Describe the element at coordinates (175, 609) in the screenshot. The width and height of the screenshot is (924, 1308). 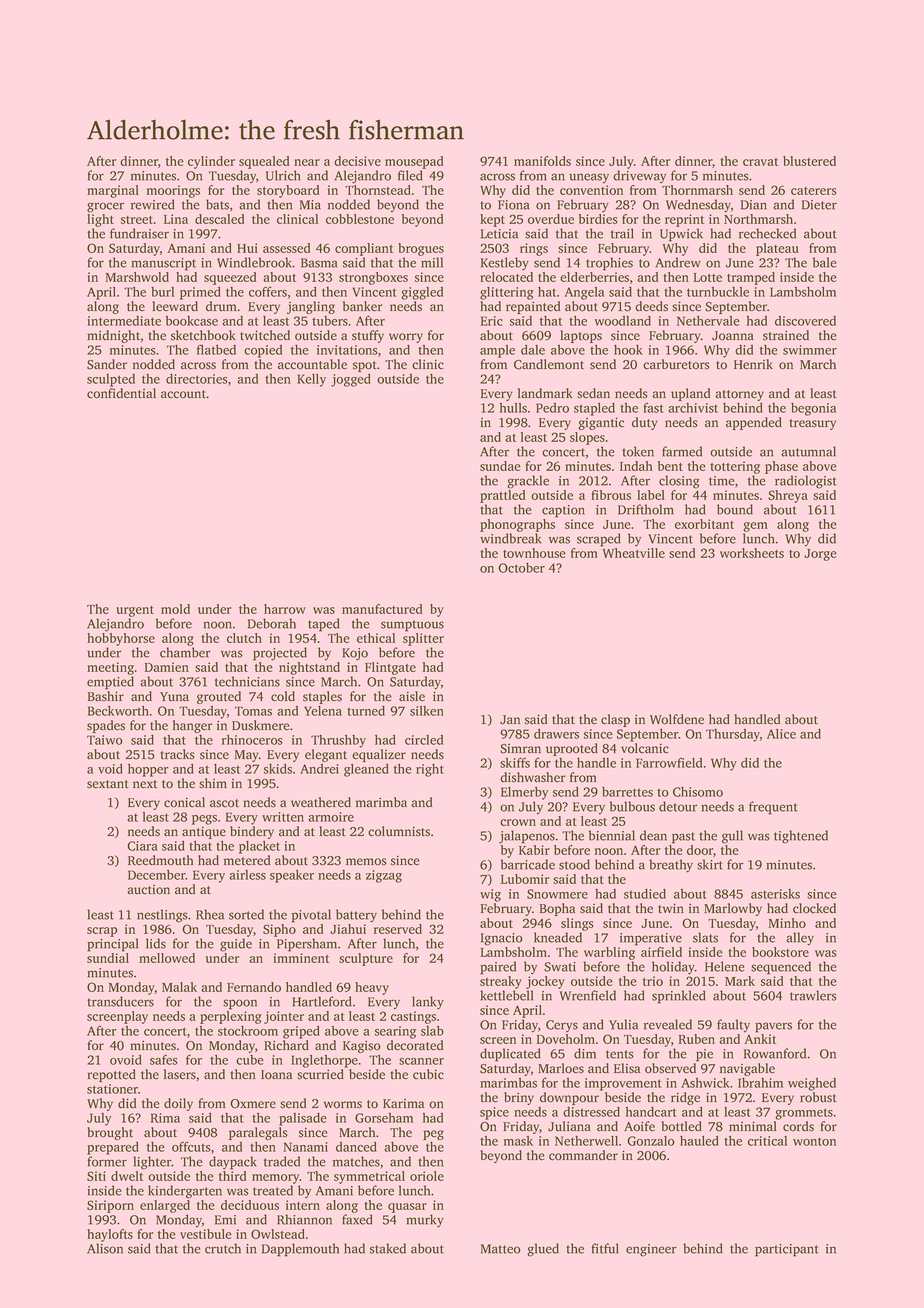
I see `mold` at that location.
